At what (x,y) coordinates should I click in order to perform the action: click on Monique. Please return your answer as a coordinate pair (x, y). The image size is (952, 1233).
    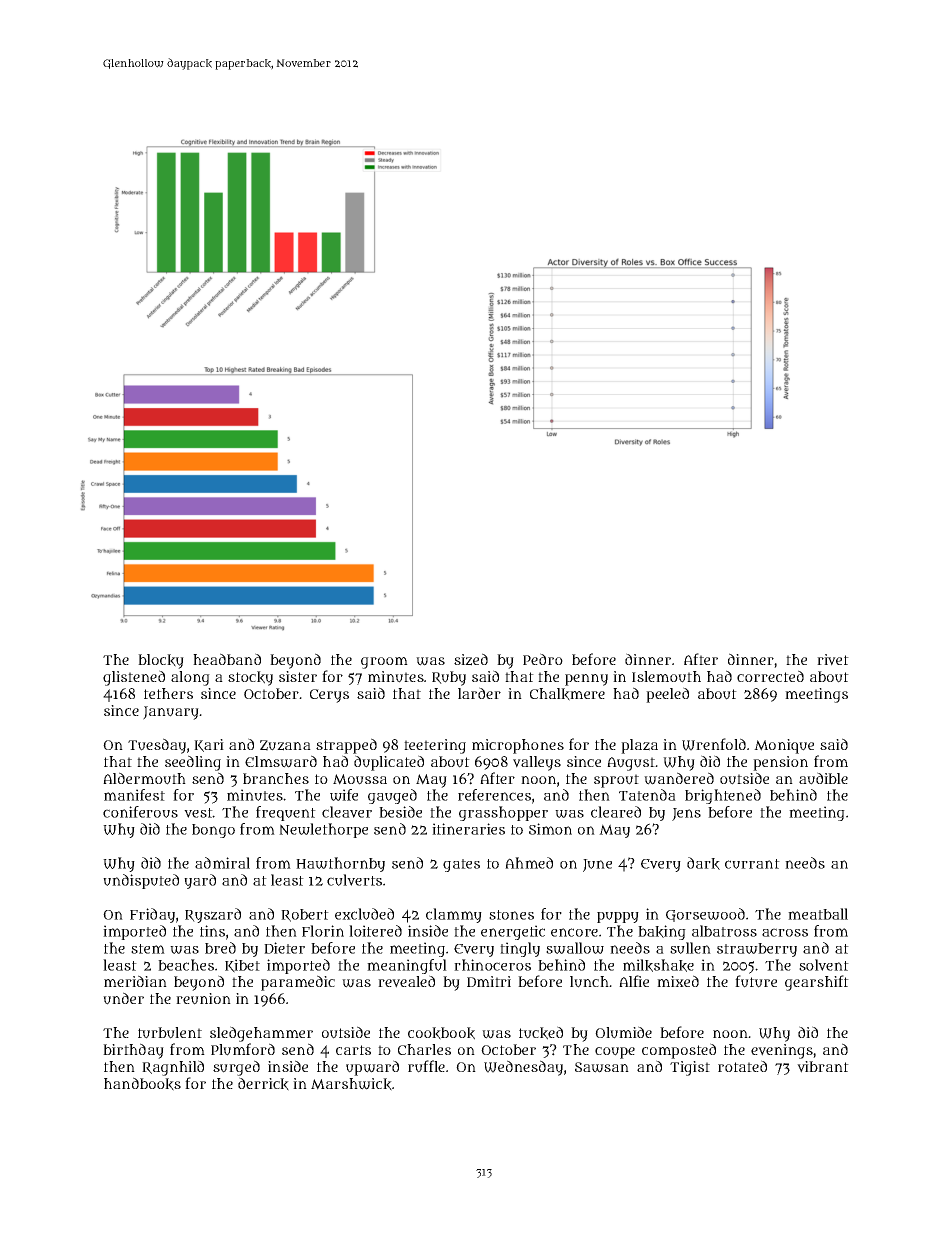
    Looking at the image, I should click on (784, 746).
